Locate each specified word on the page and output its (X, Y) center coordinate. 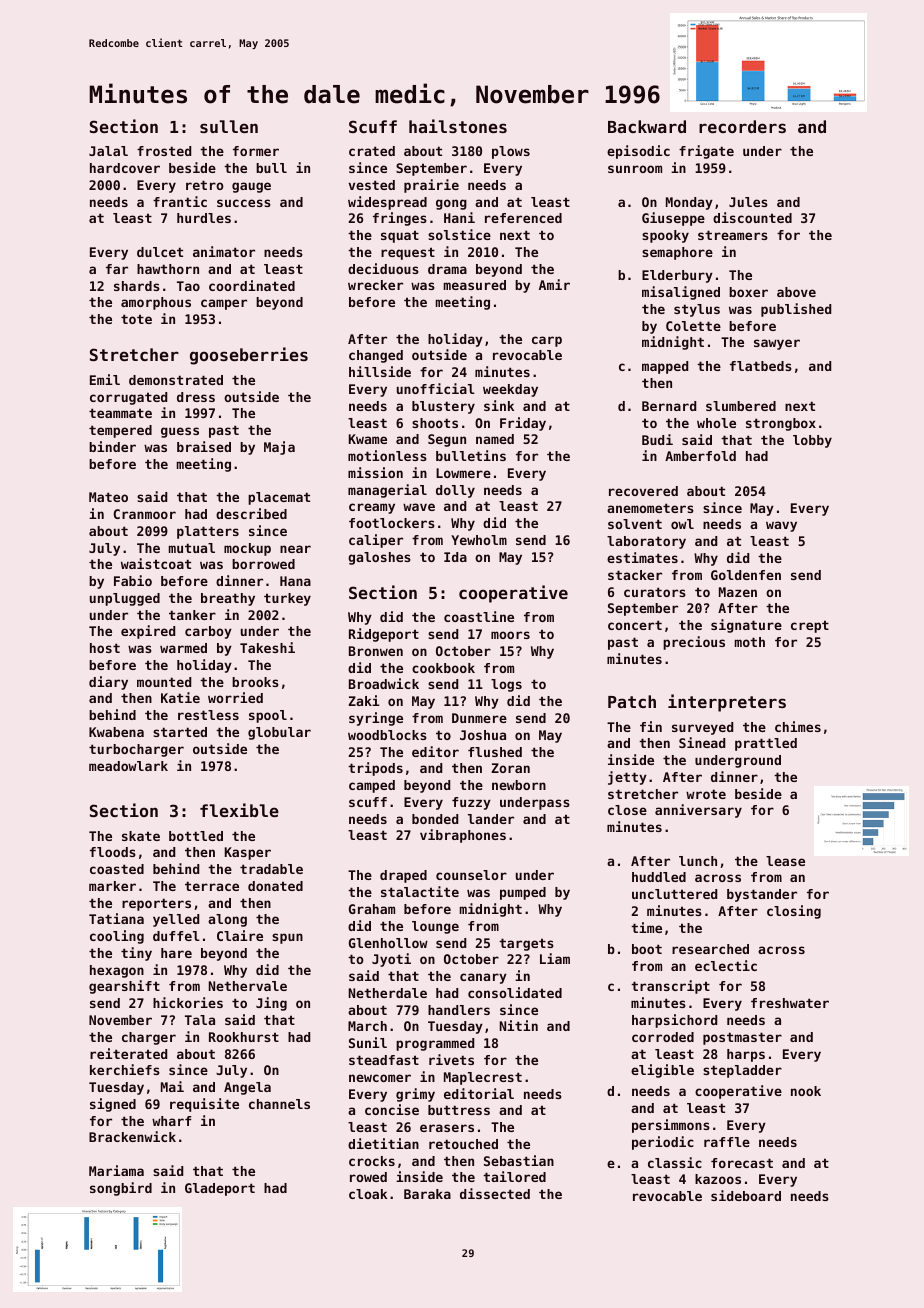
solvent (635, 524)
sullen (229, 126)
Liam (555, 958)
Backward (647, 126)
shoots (435, 423)
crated (372, 151)
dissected (495, 1193)
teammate (120, 413)
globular (279, 733)
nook (806, 1091)
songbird (121, 1189)
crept (810, 626)
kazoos (718, 1179)
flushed (495, 752)
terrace (212, 886)
